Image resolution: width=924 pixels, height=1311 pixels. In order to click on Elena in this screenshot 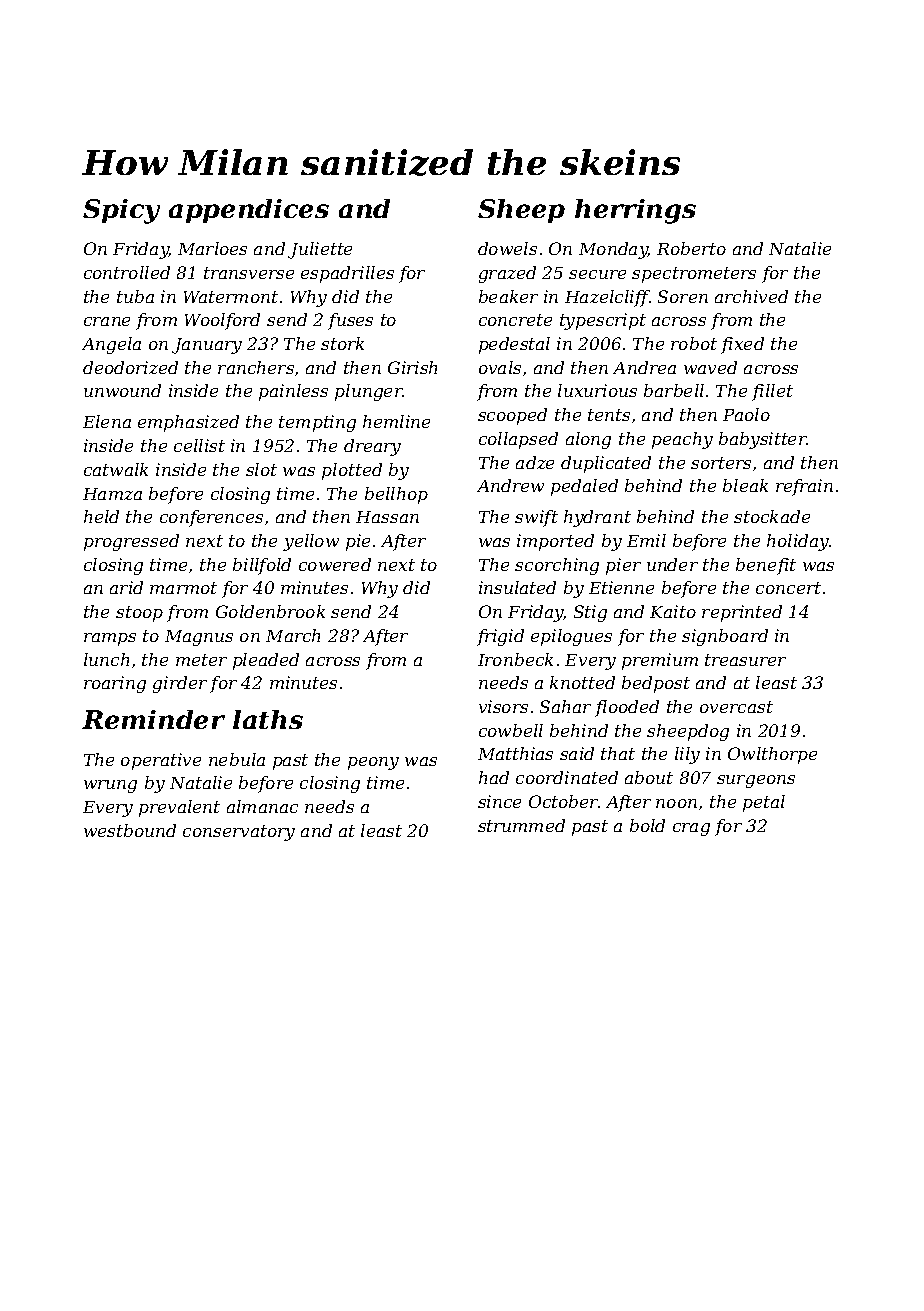, I will do `click(107, 421)`.
